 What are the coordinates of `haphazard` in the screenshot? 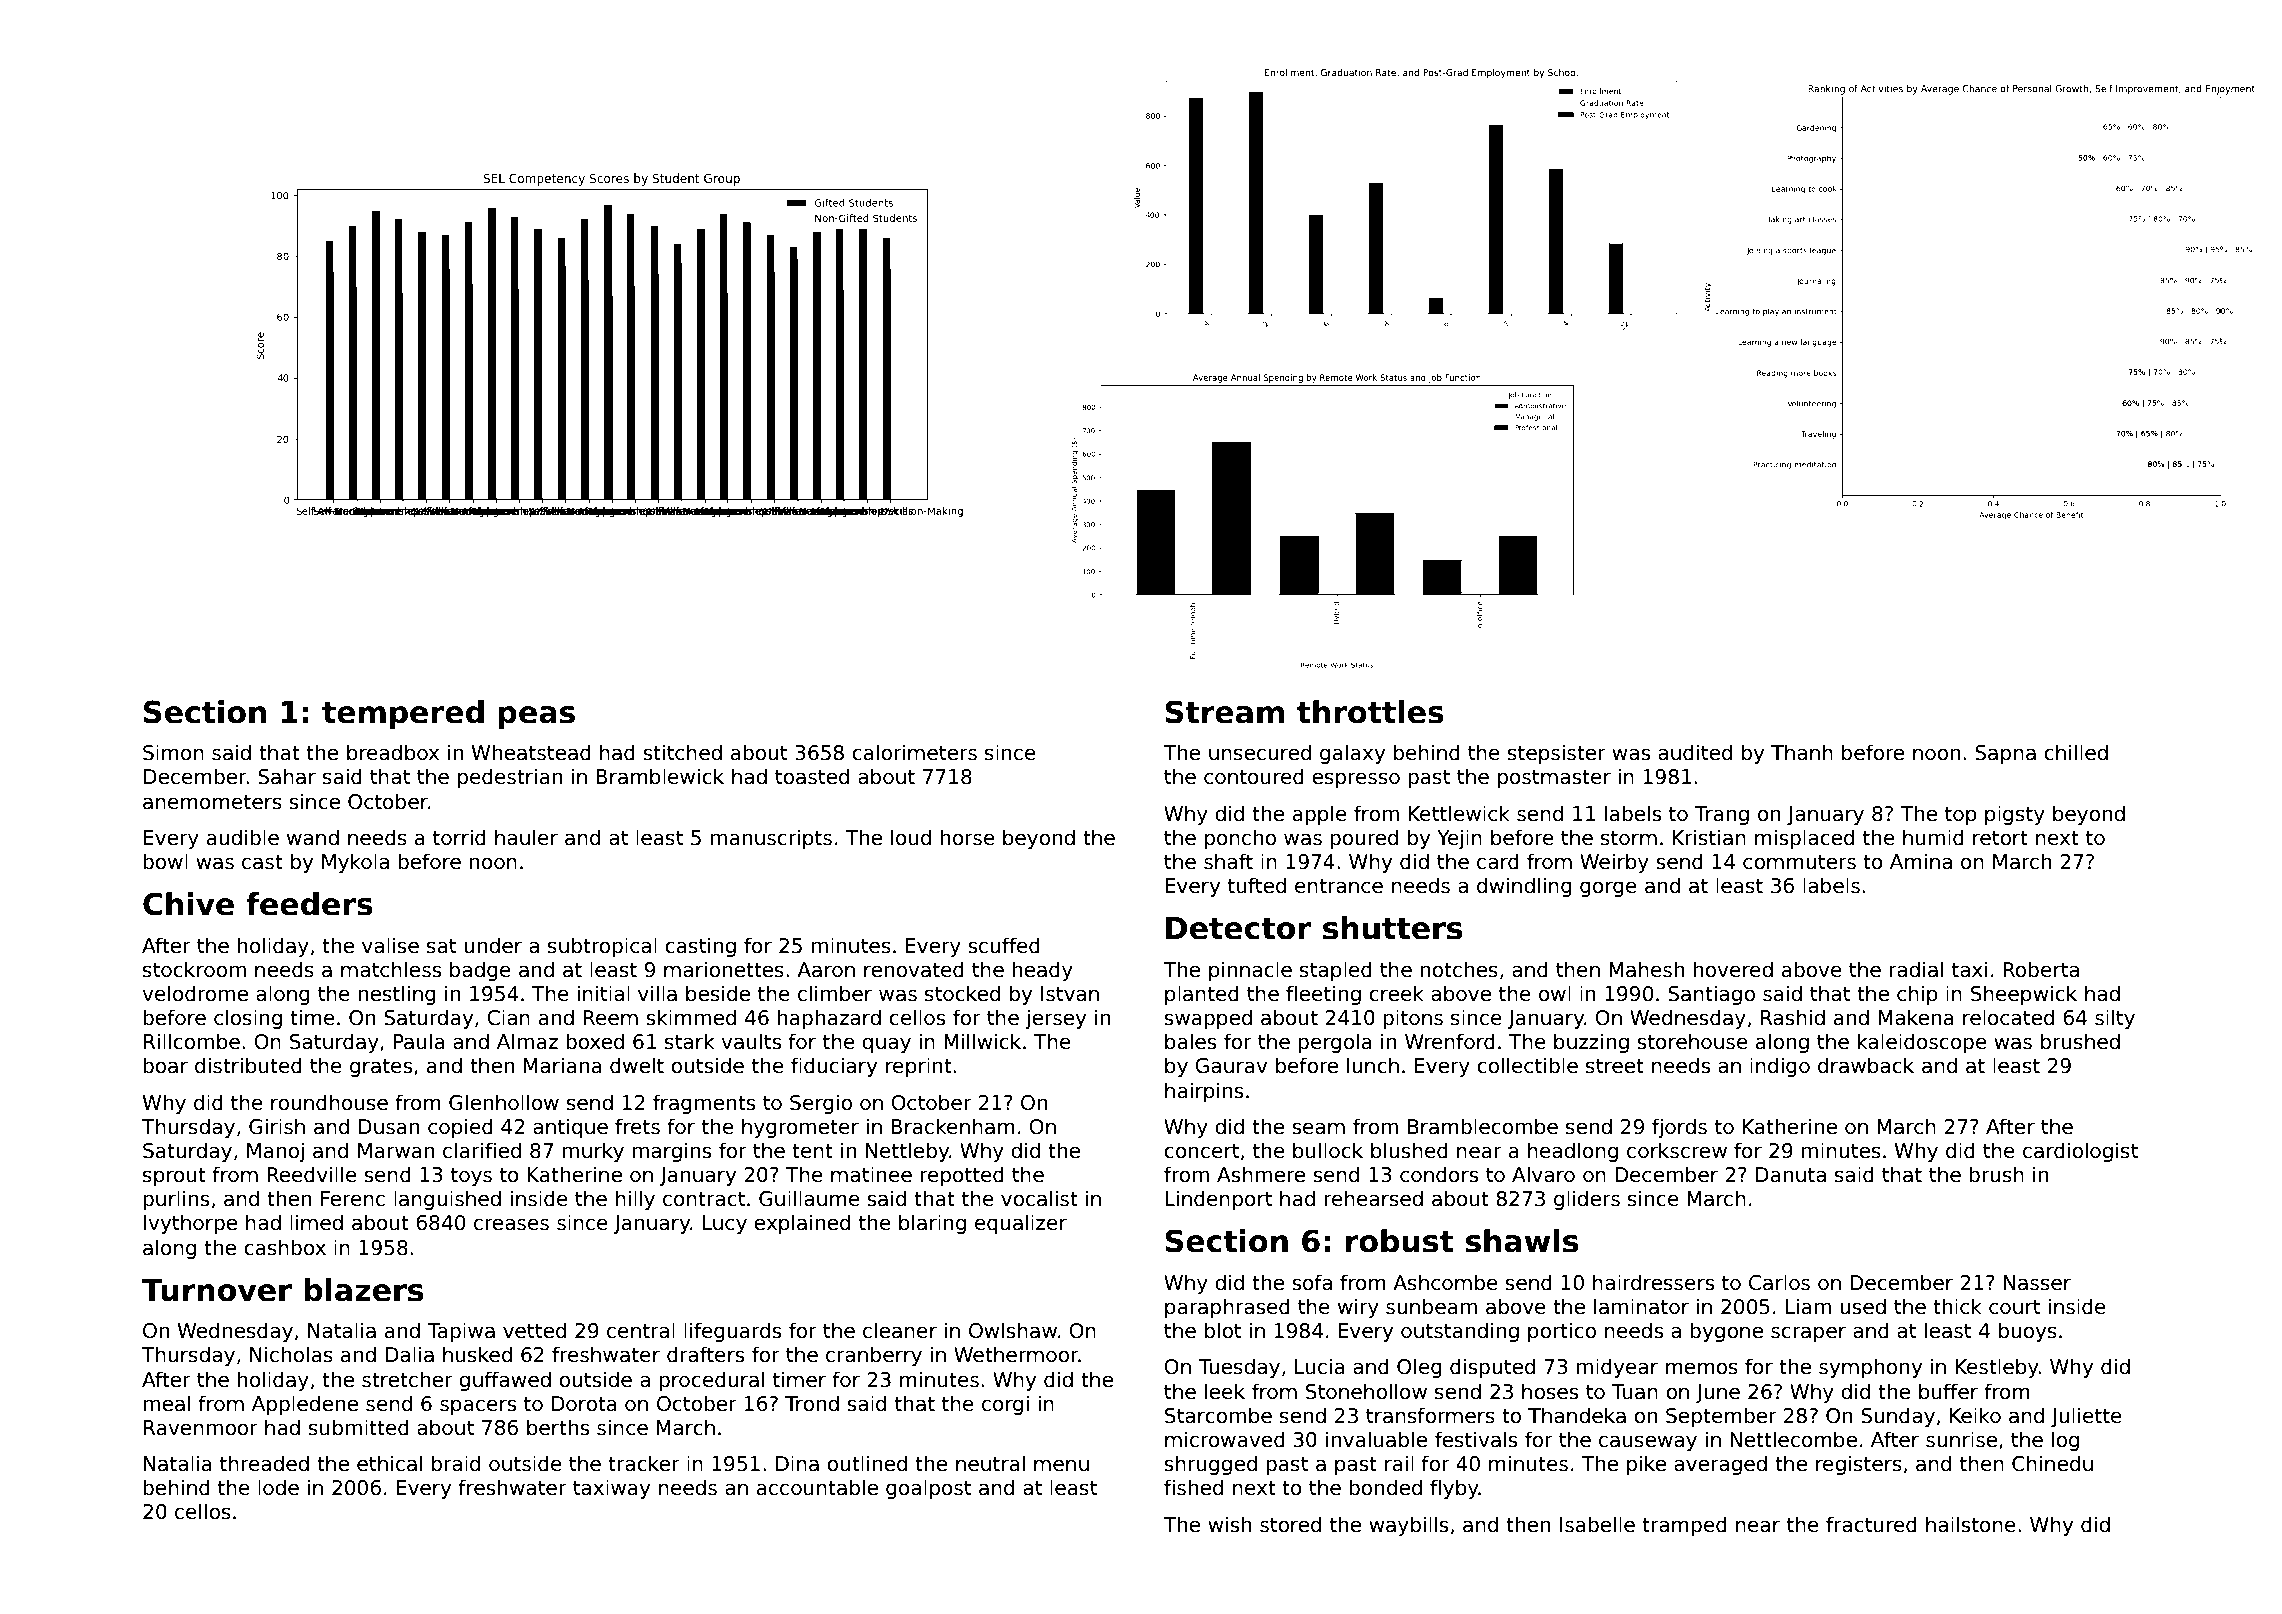 It's located at (829, 1019).
